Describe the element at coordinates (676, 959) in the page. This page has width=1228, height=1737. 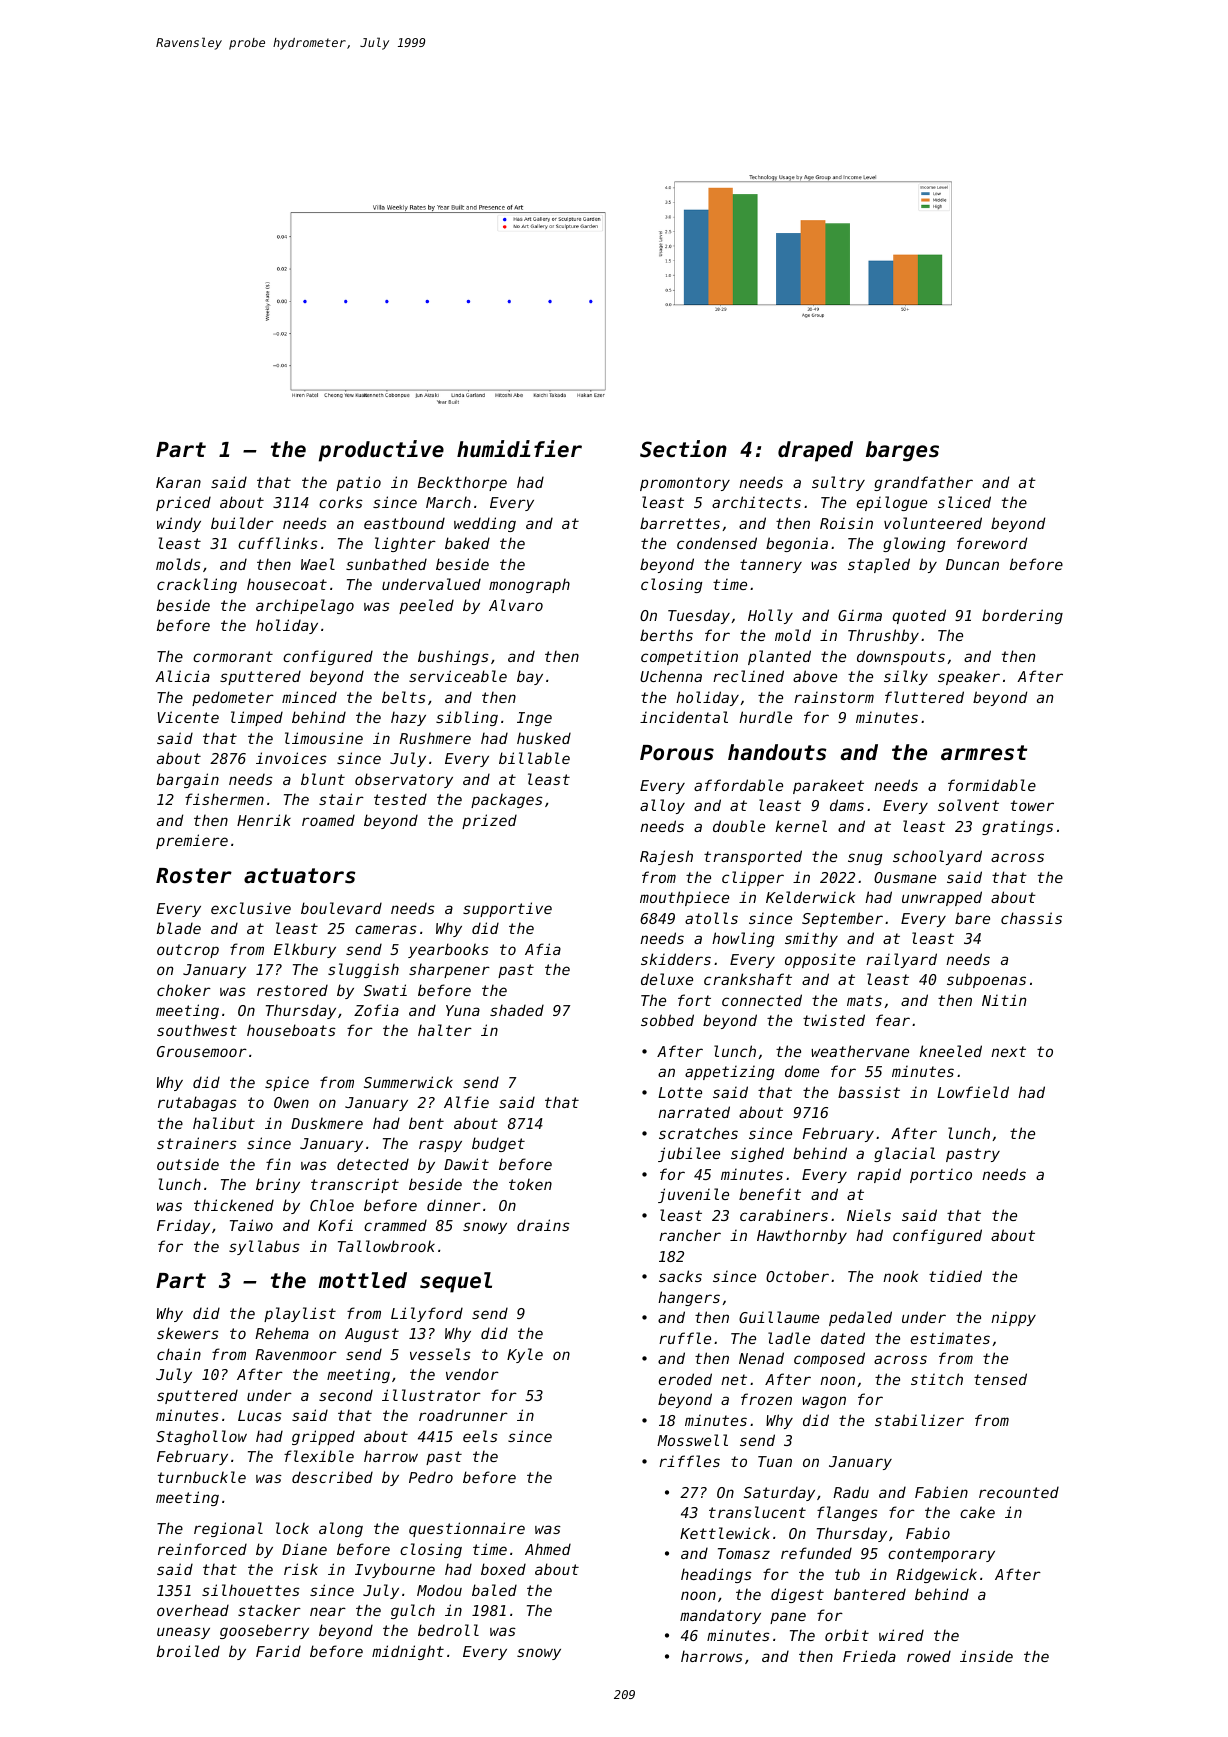
I see `skidders` at that location.
